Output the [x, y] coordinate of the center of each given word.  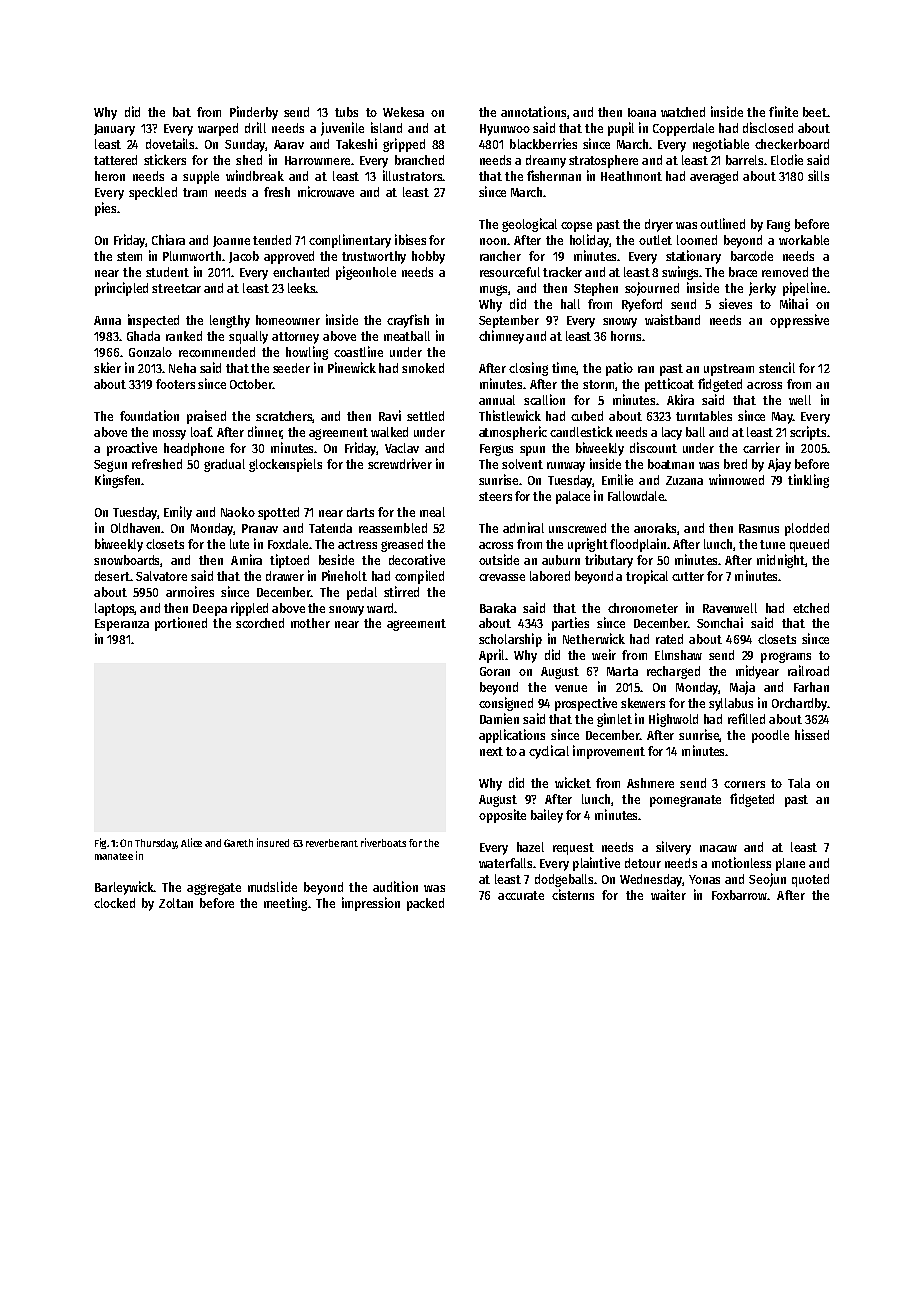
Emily [178, 513]
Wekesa [403, 112]
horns [626, 336]
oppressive [799, 321]
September [509, 321]
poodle [770, 736]
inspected [153, 321]
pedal [362, 593]
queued [809, 545]
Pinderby [254, 113]
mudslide [272, 886]
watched [683, 112]
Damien [499, 718]
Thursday [156, 844]
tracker [562, 272]
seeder [291, 368]
